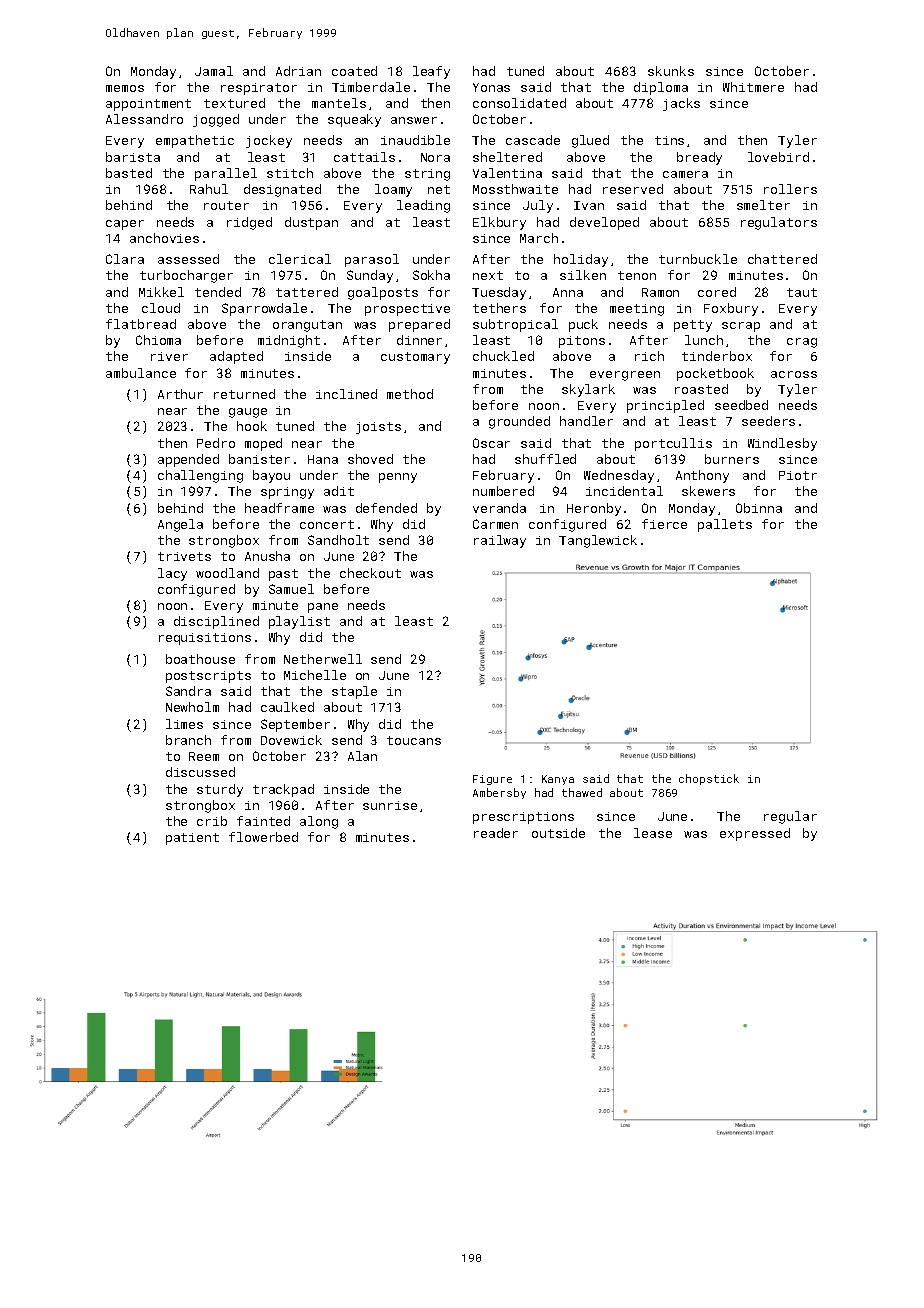 This screenshot has height=1308, width=924. What do you see at coordinates (192, 839) in the screenshot?
I see `patient` at bounding box center [192, 839].
